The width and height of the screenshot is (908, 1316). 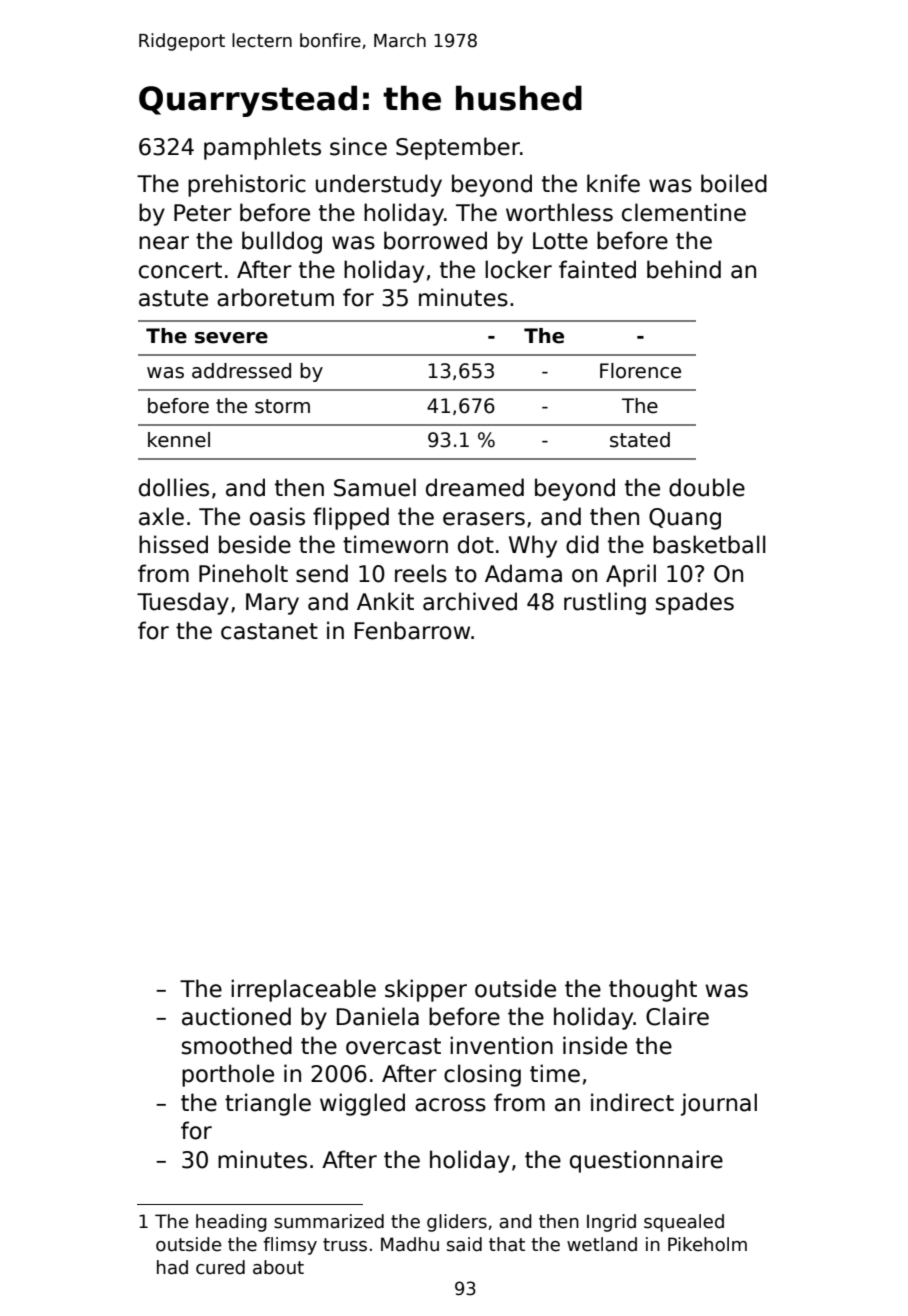 I want to click on storm, so click(x=282, y=406).
